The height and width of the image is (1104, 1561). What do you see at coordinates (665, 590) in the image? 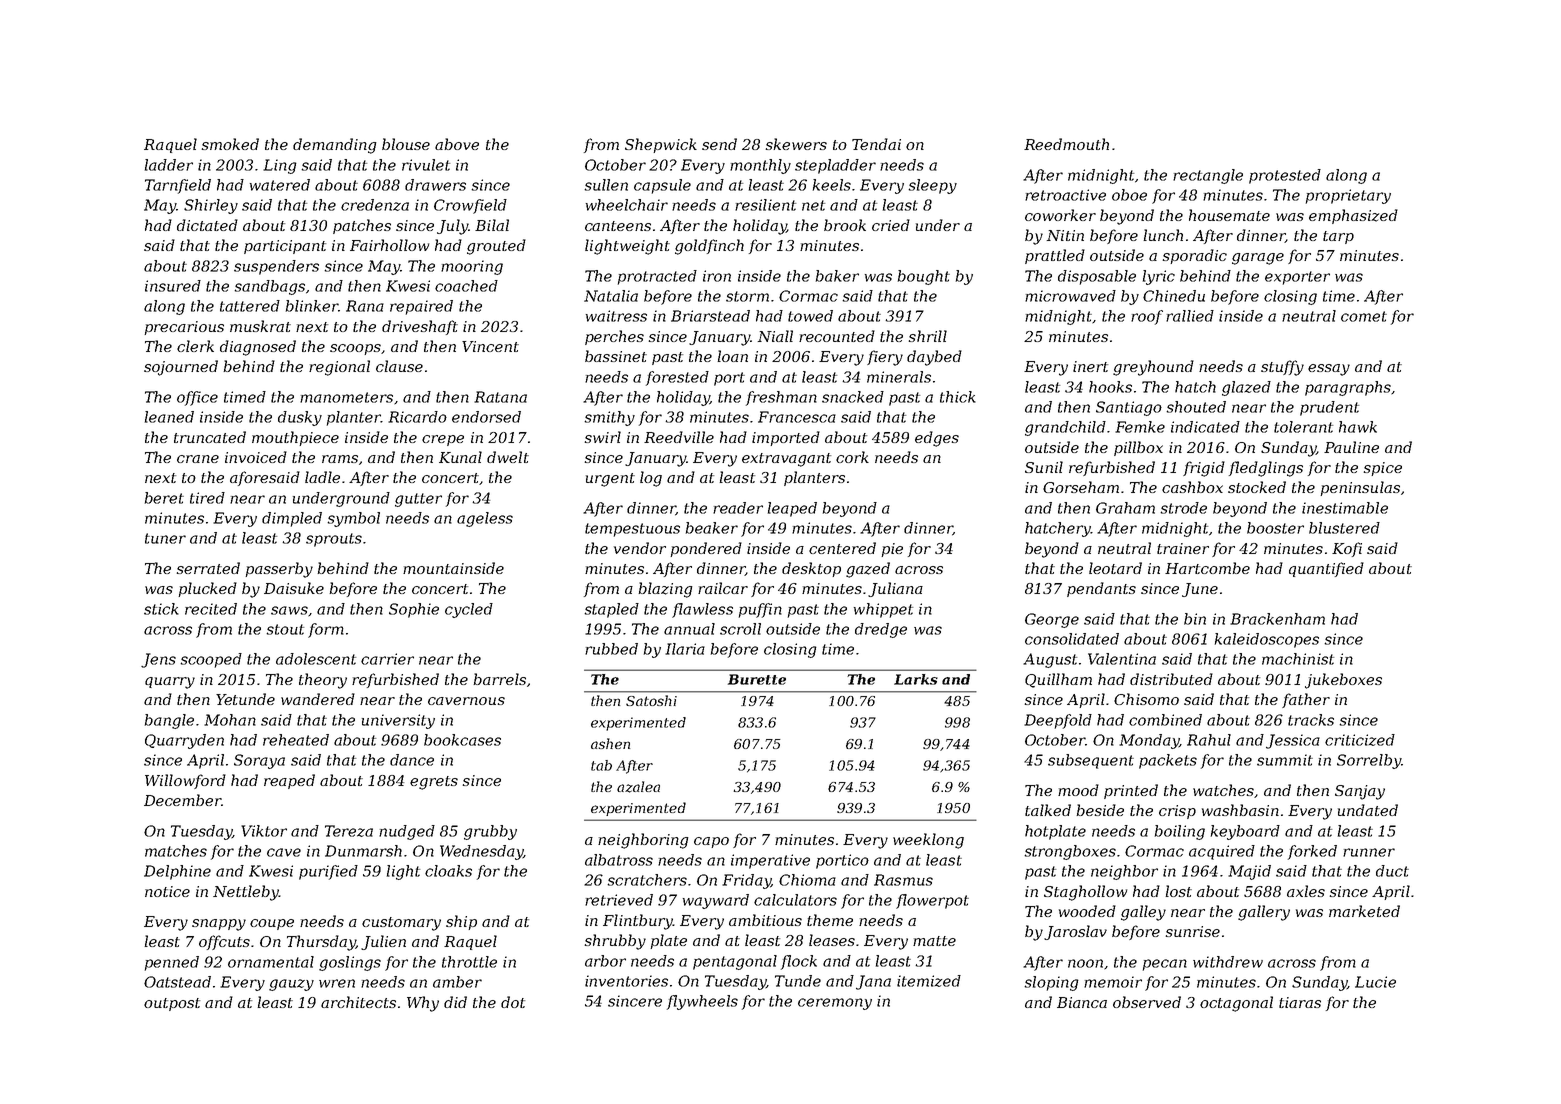
I see `blazing` at bounding box center [665, 590].
